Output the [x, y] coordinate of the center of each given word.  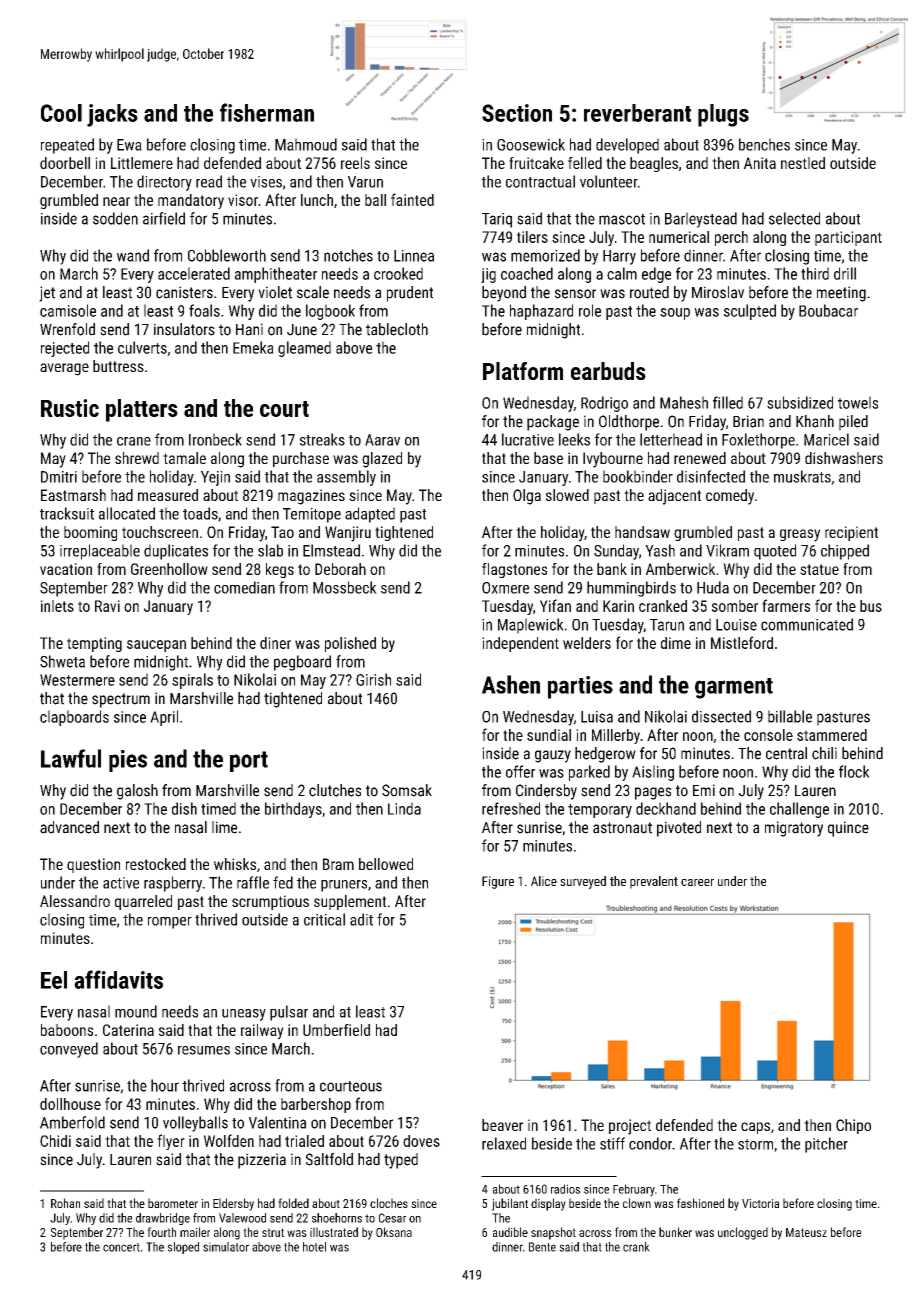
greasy [800, 535]
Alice [544, 881]
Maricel [826, 439]
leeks [574, 439]
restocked [156, 864]
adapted [370, 515]
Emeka [253, 347]
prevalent [654, 882]
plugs [723, 115]
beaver [502, 1125]
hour [165, 1085]
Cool [61, 113]
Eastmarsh [73, 495]
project [630, 1127]
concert [121, 1247]
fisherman [267, 112]
